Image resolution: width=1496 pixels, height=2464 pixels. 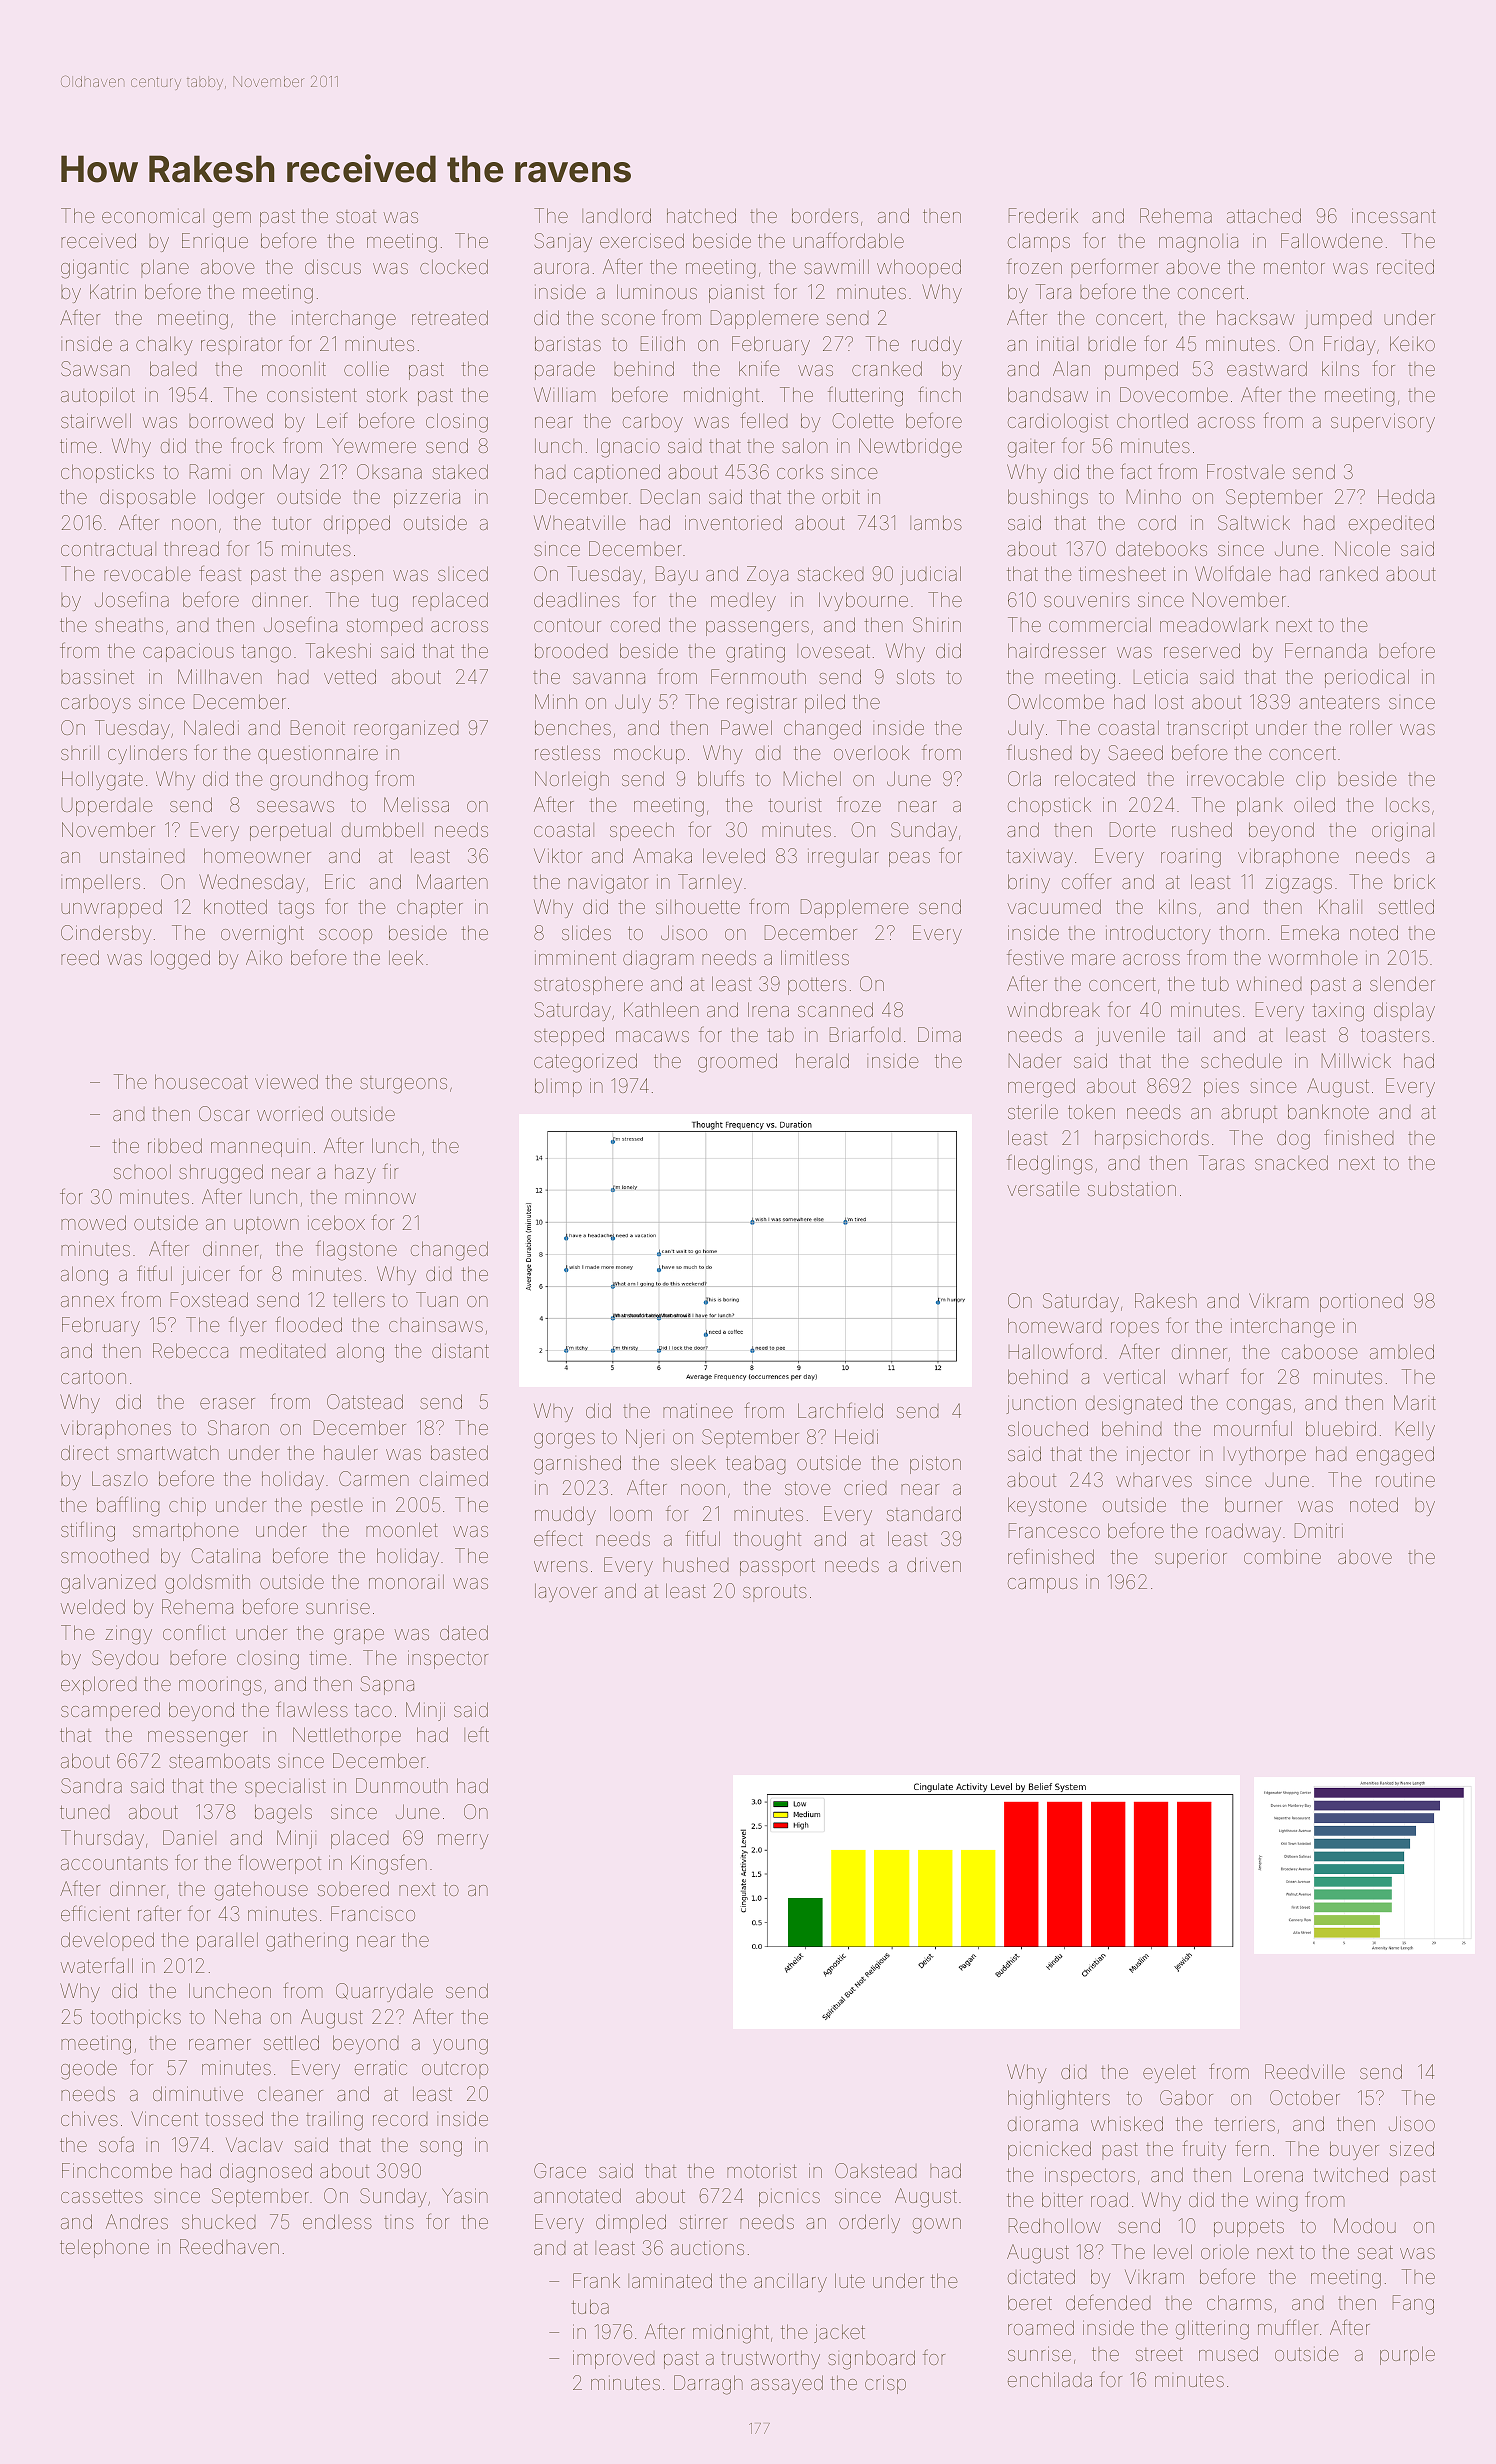 I want to click on Cindersby, so click(x=106, y=934).
